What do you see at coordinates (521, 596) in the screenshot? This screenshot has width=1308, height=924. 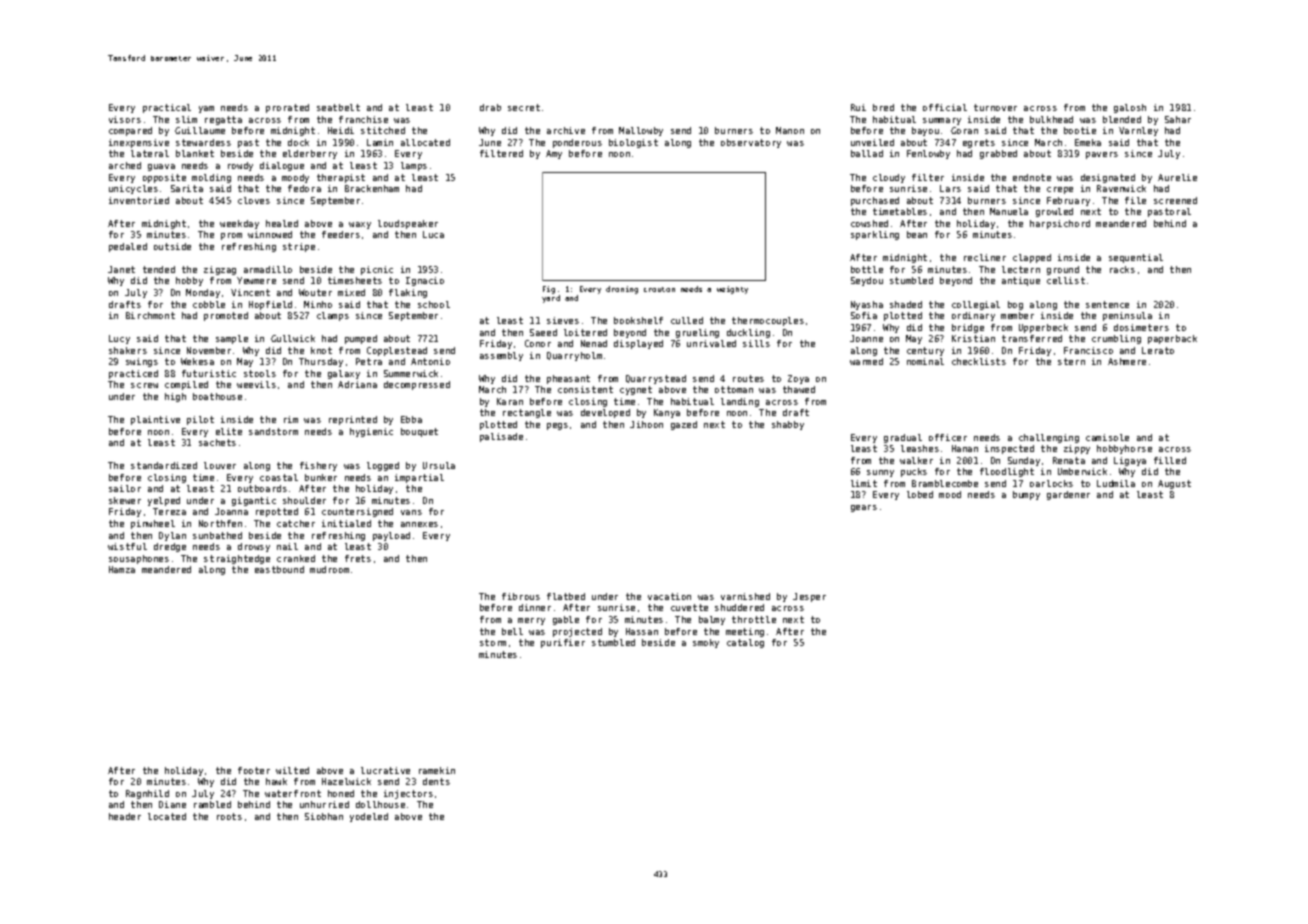 I see `fibrous` at bounding box center [521, 596].
